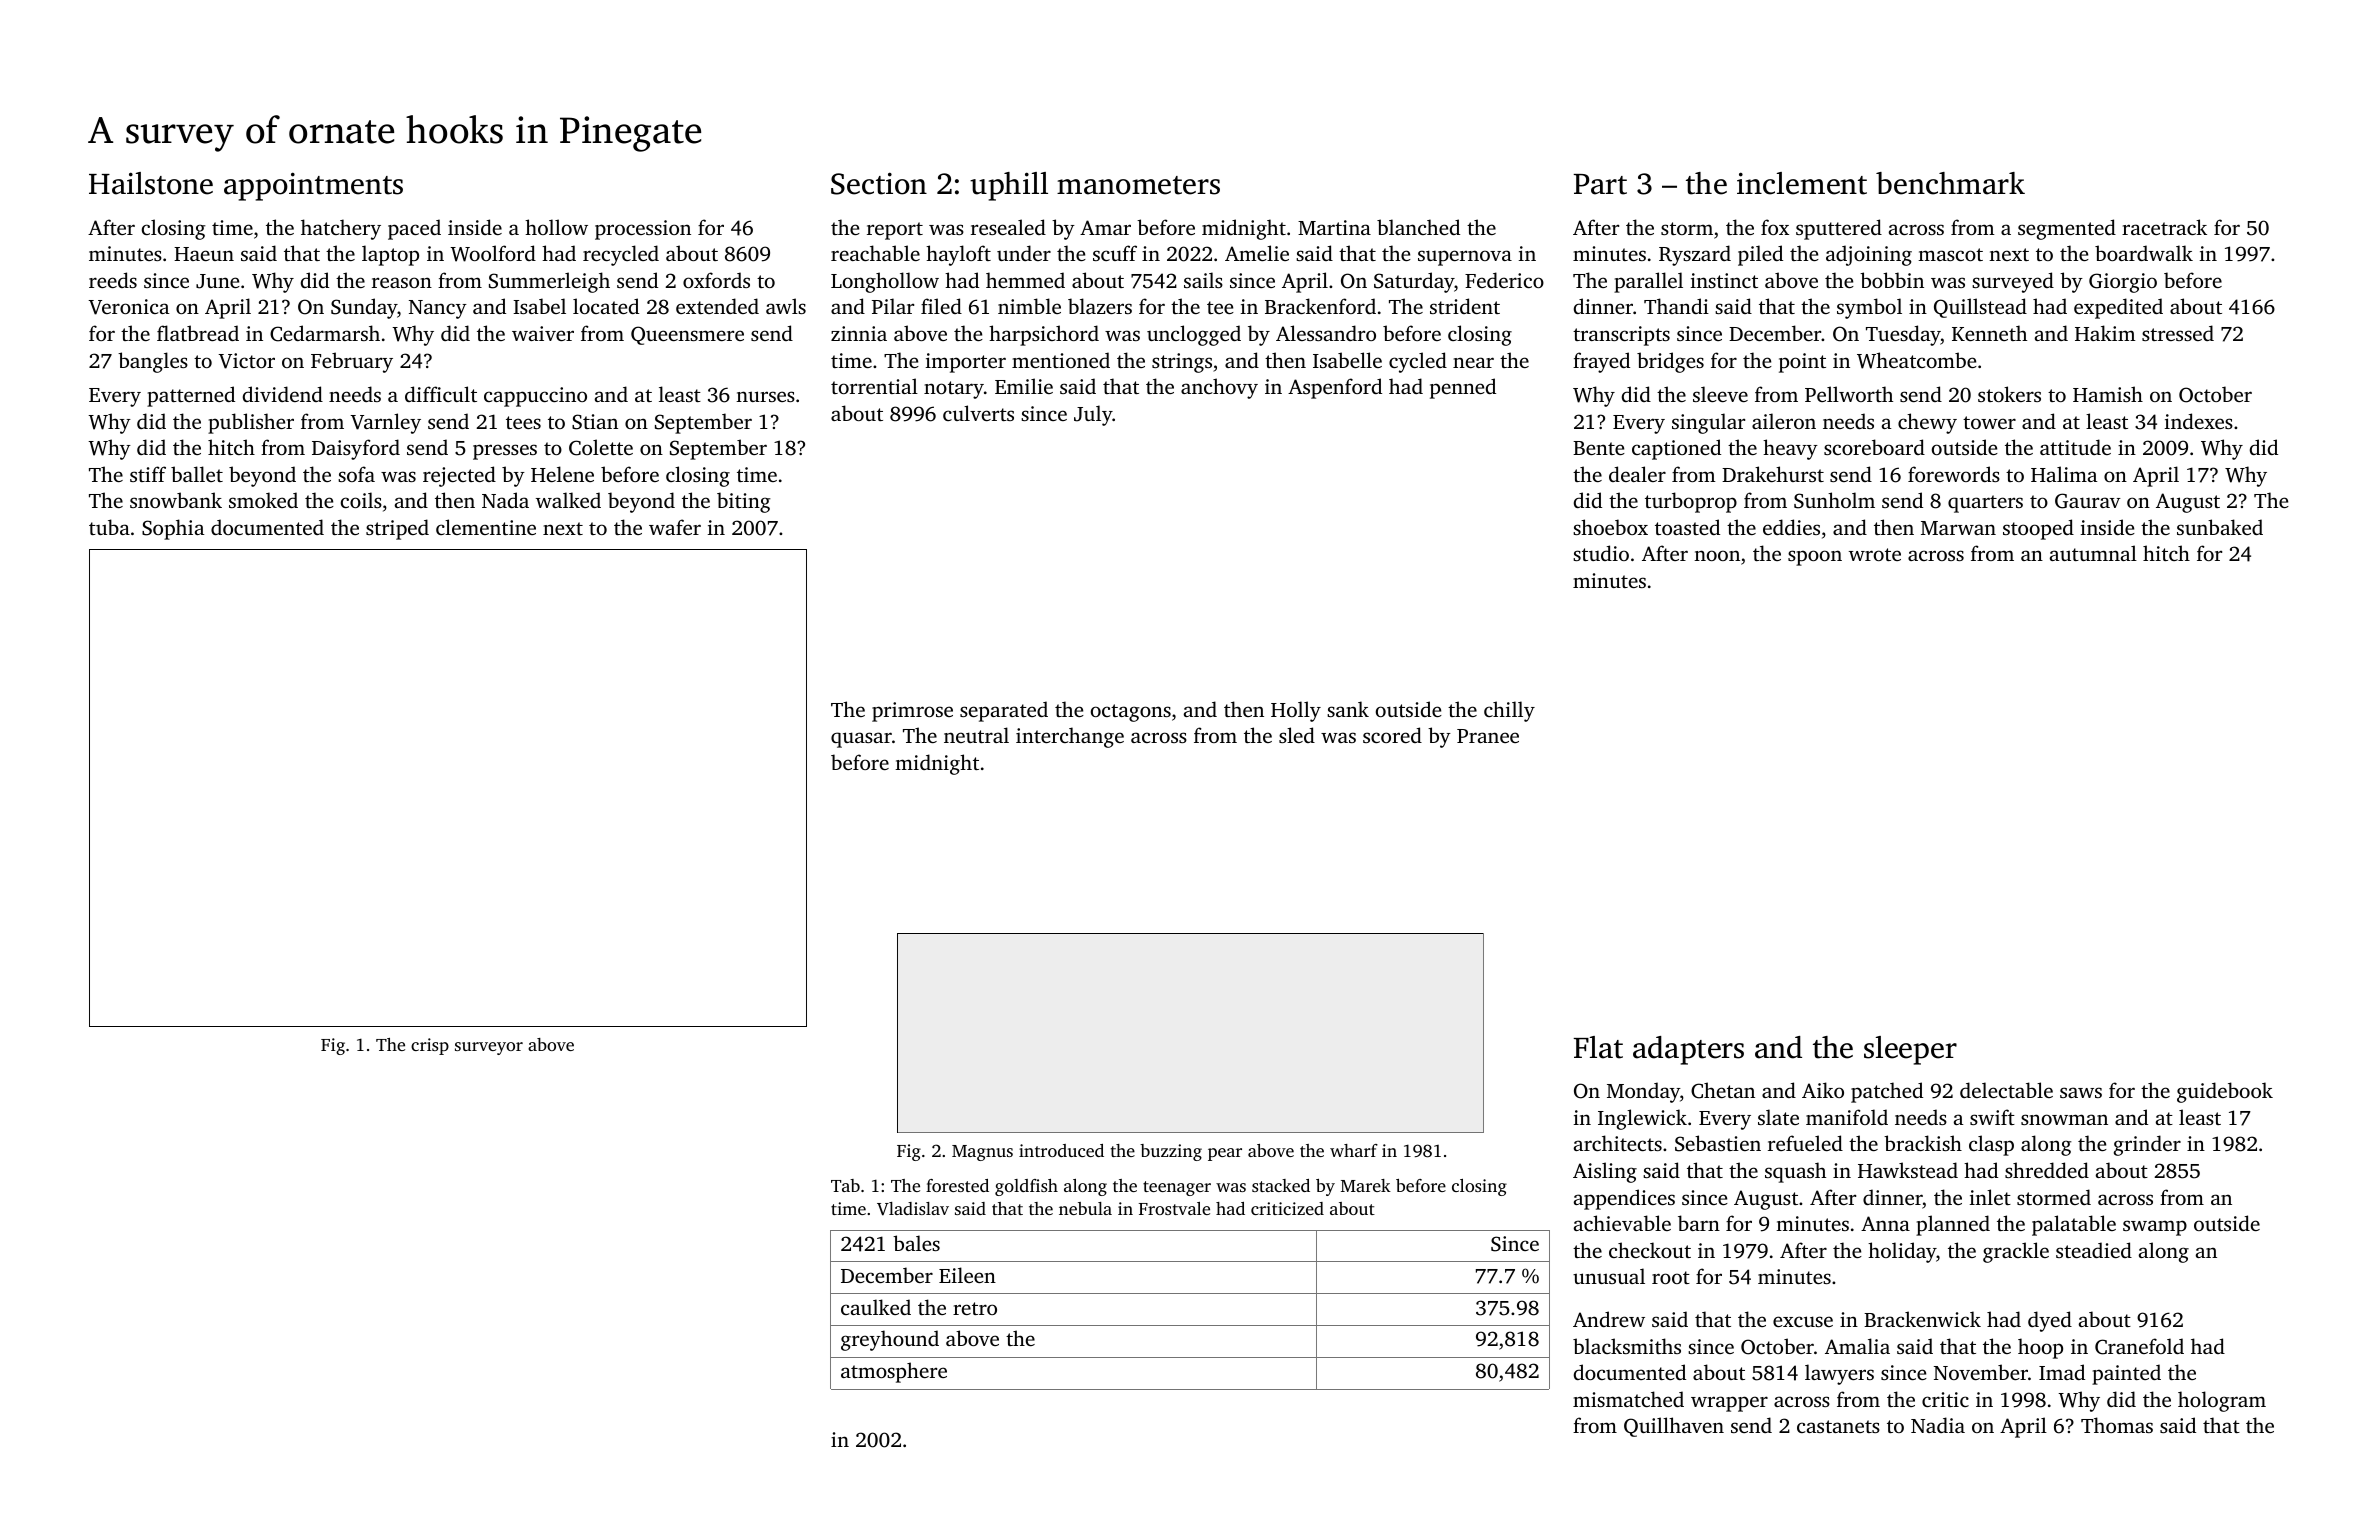 Image resolution: width=2380 pixels, height=1540 pixels. Describe the element at coordinates (109, 527) in the page. I see `tuba` at that location.
